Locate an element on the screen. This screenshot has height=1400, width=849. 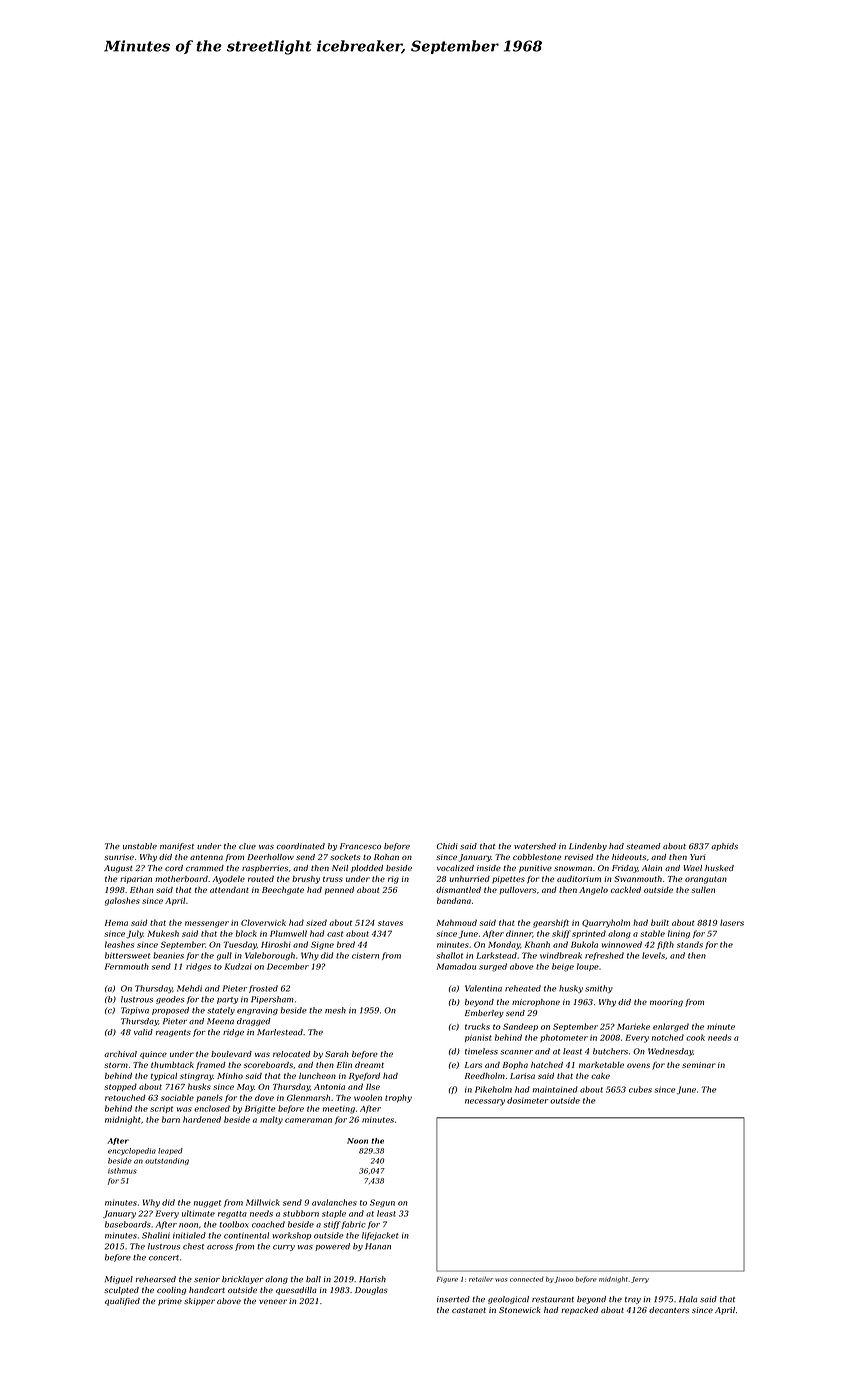
isthmus is located at coordinates (122, 1171).
